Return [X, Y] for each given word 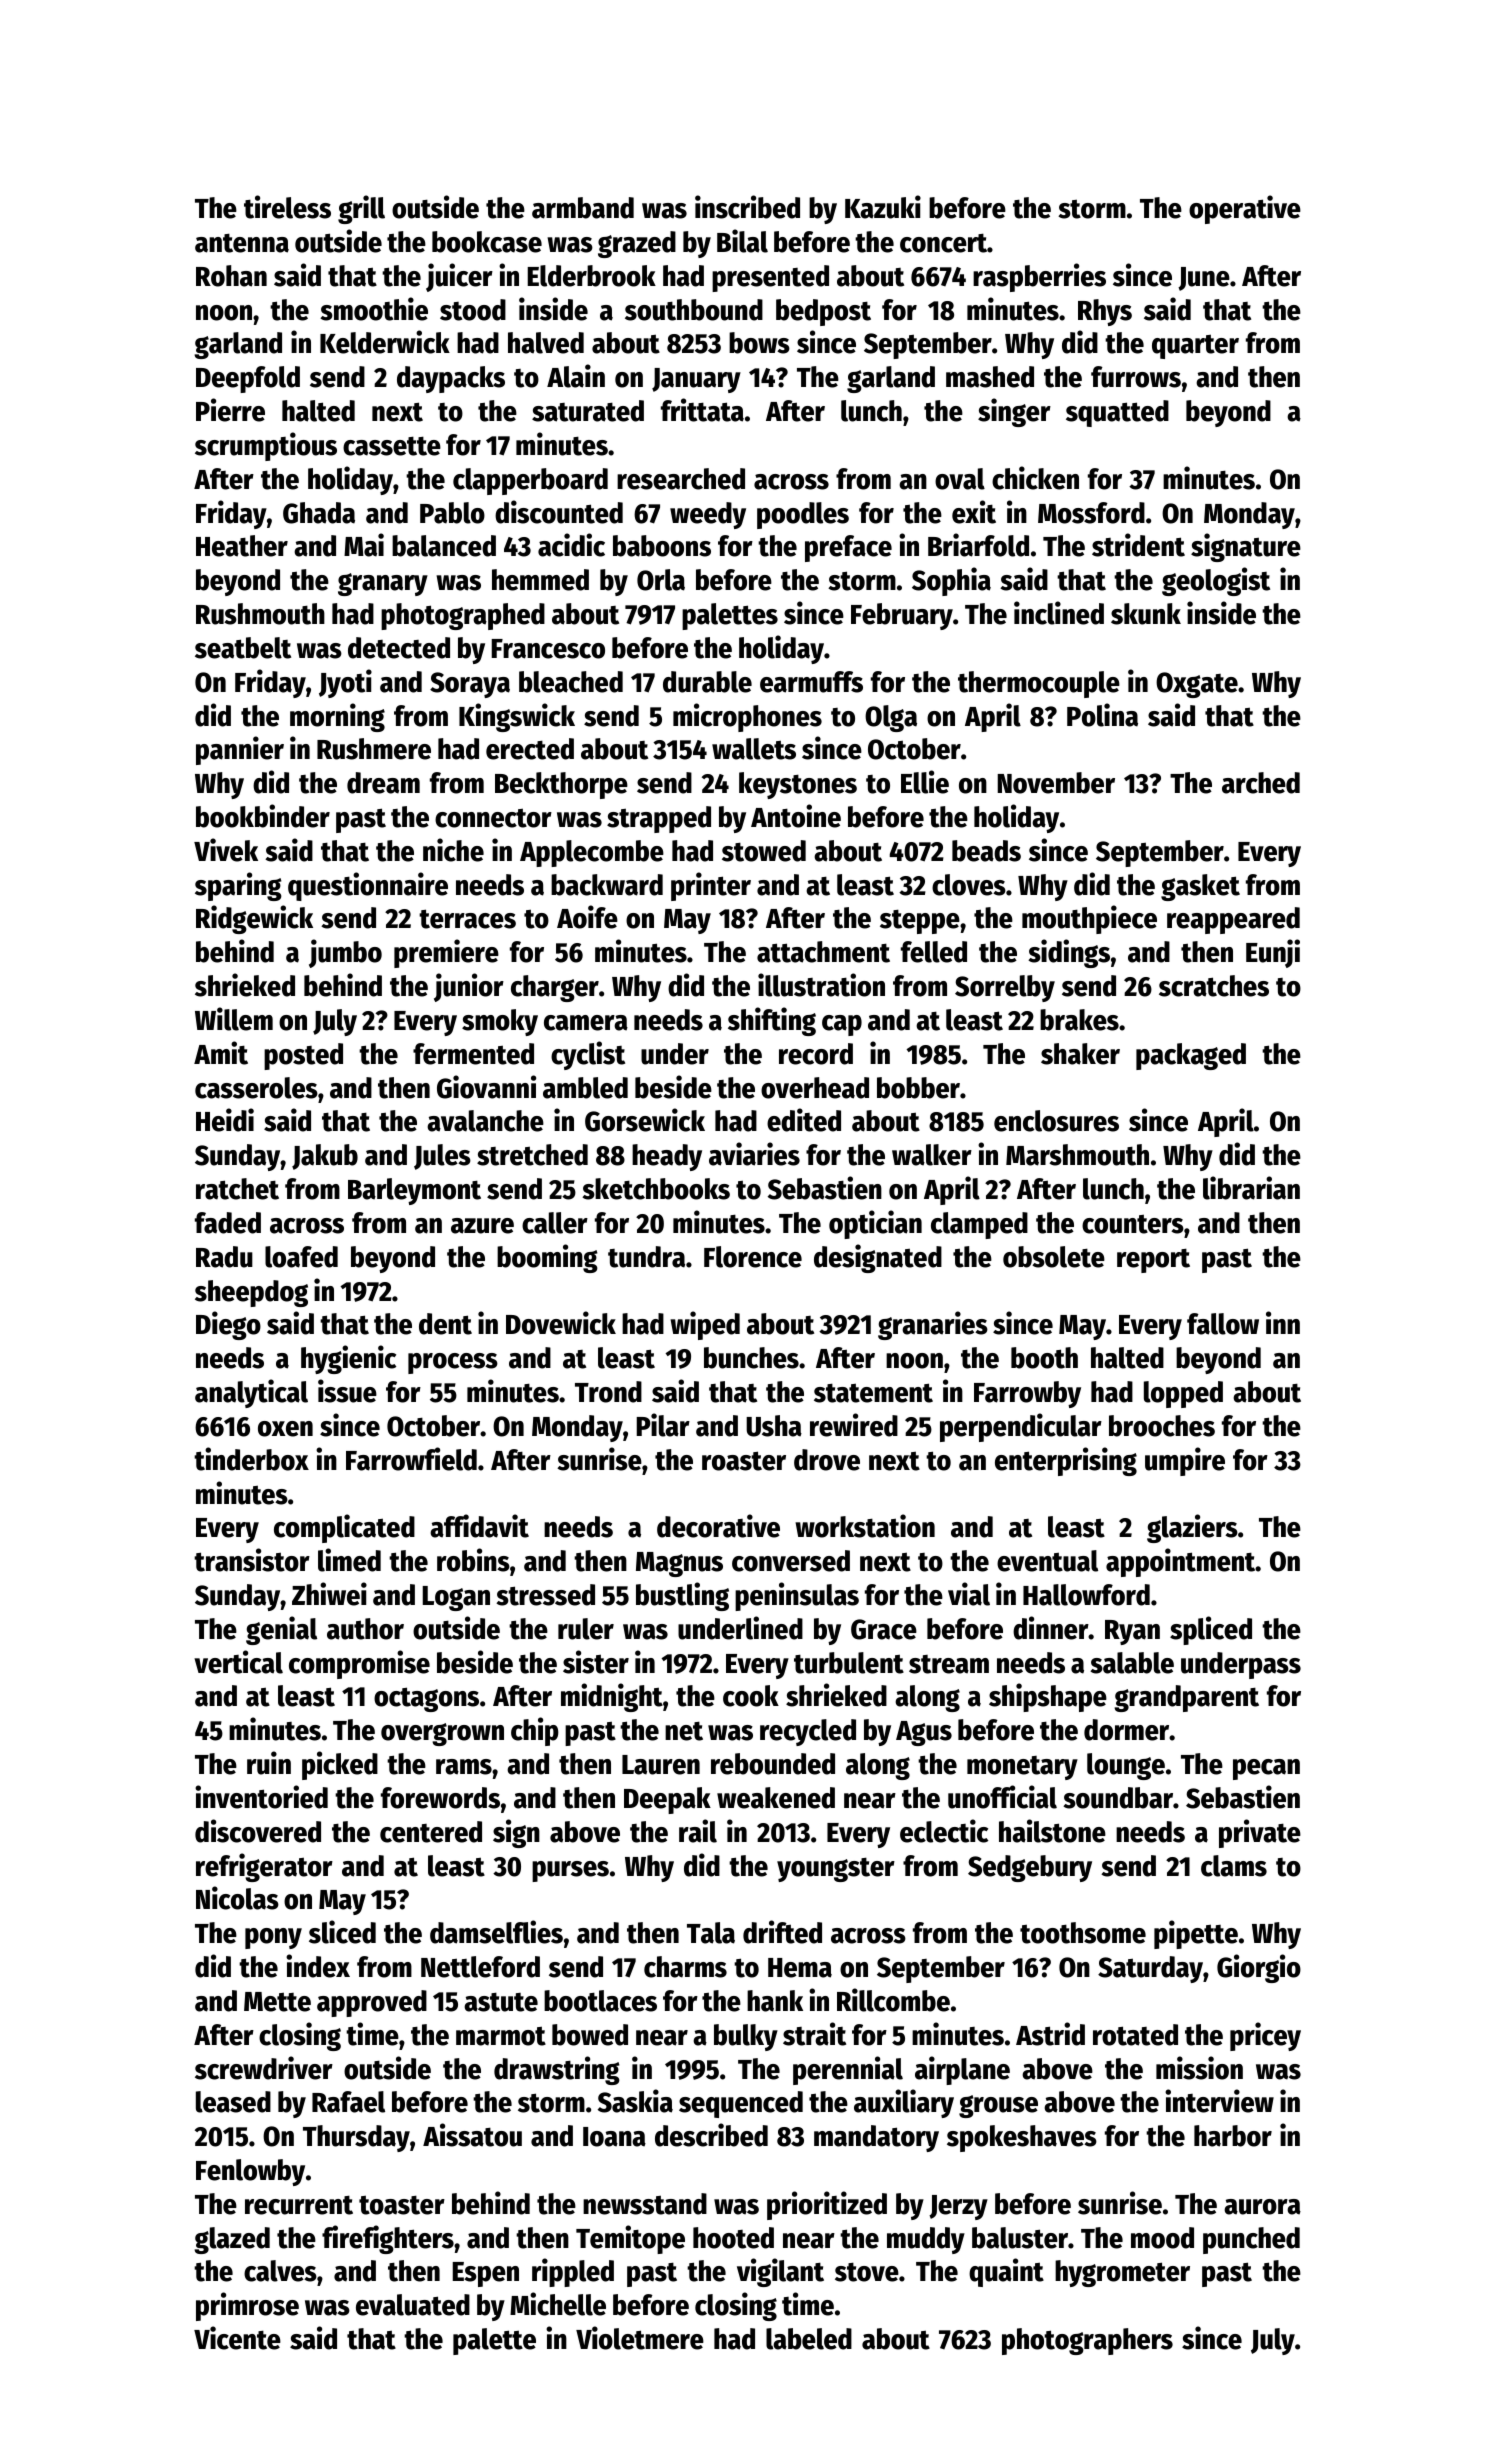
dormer [1127, 1730]
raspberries [1039, 277]
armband [583, 208]
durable [707, 682]
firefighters [388, 2239]
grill [361, 209]
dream [383, 783]
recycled [808, 1732]
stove [867, 2272]
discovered [258, 1831]
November [1056, 783]
